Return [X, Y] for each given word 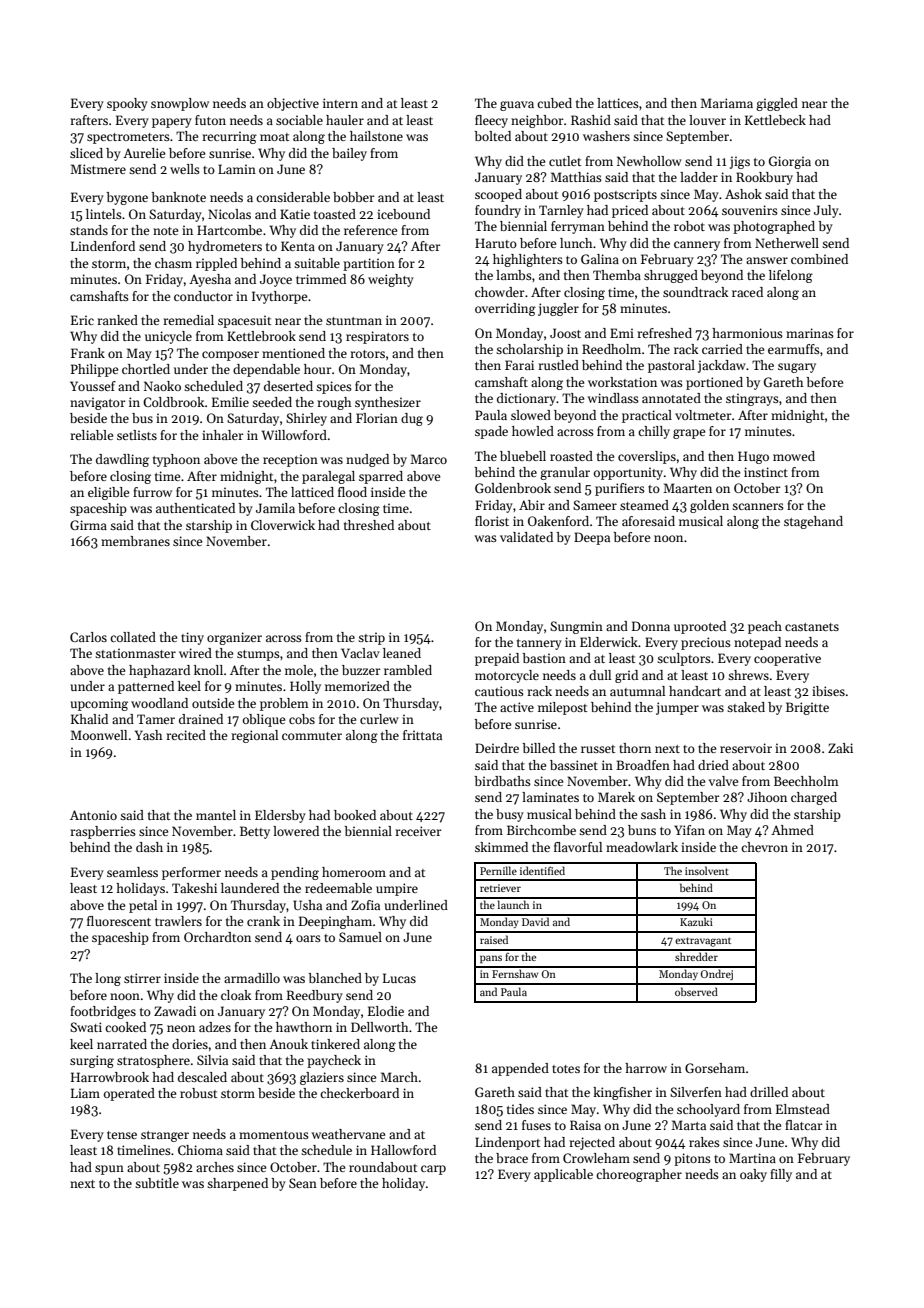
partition [369, 264]
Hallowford [403, 1150]
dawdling [122, 460]
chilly [654, 432]
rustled [558, 365]
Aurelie [144, 153]
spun [109, 1170]
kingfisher [622, 1093]
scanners [758, 506]
